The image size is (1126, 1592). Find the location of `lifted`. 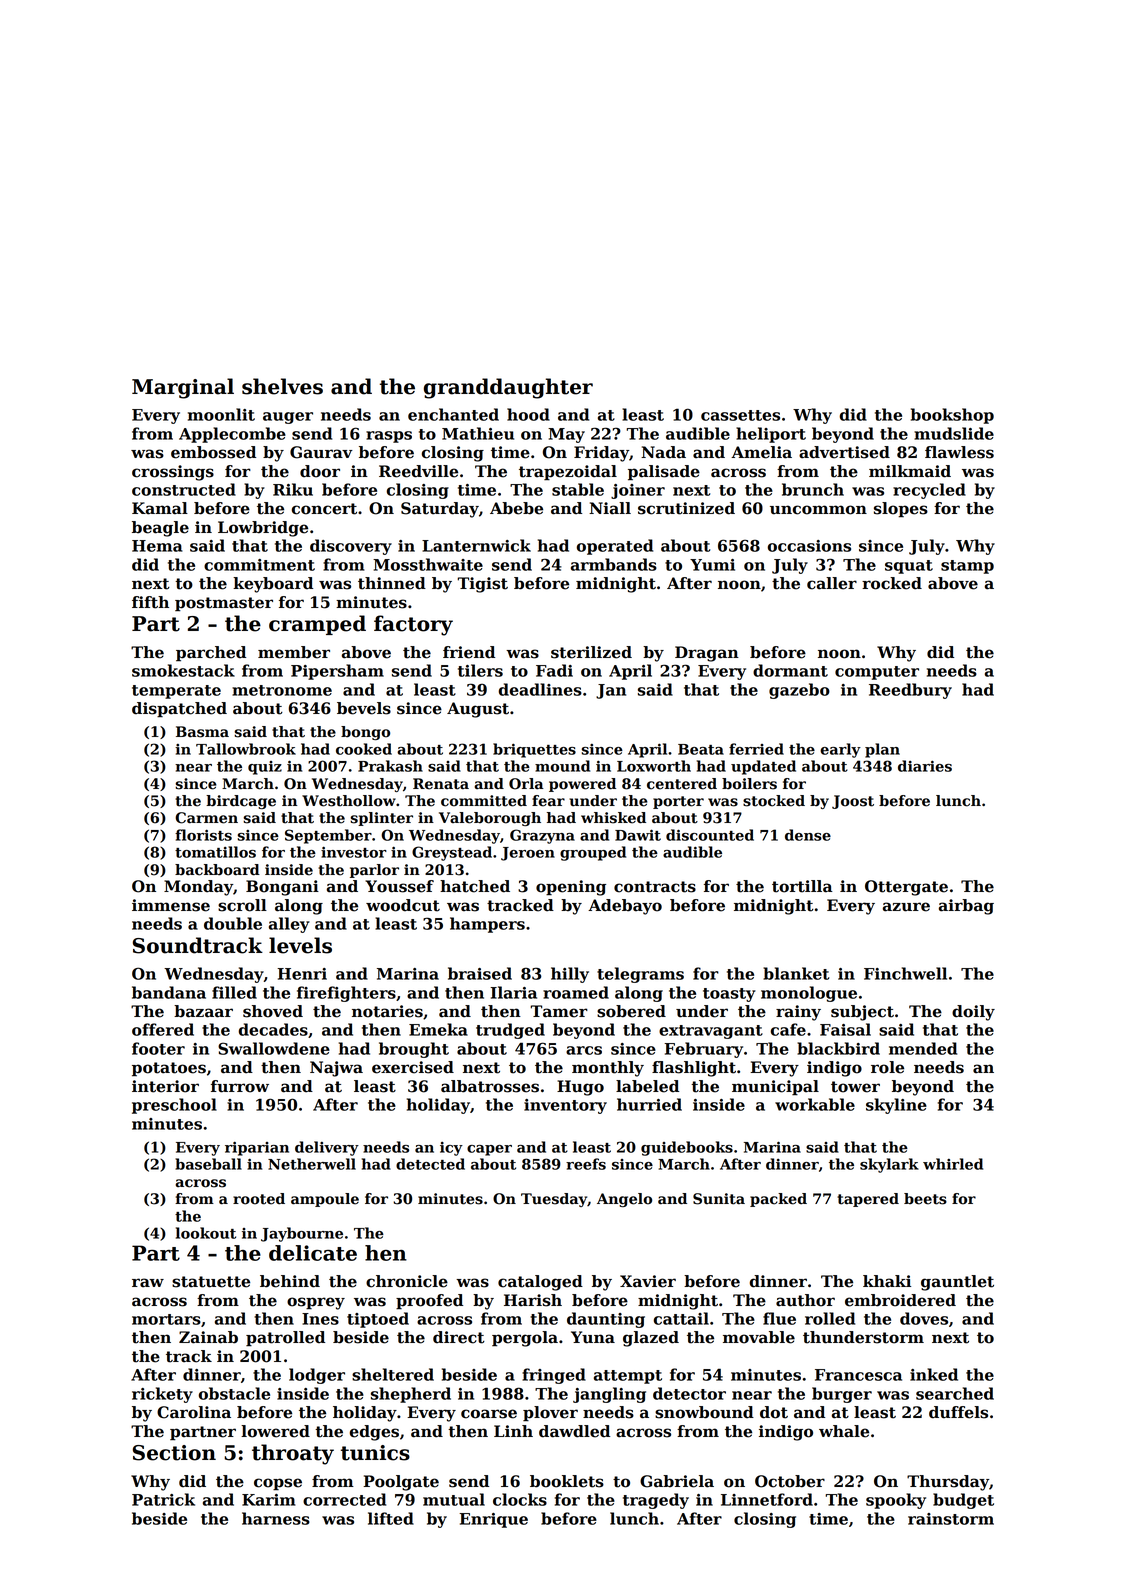

lifted is located at coordinates (391, 1518).
